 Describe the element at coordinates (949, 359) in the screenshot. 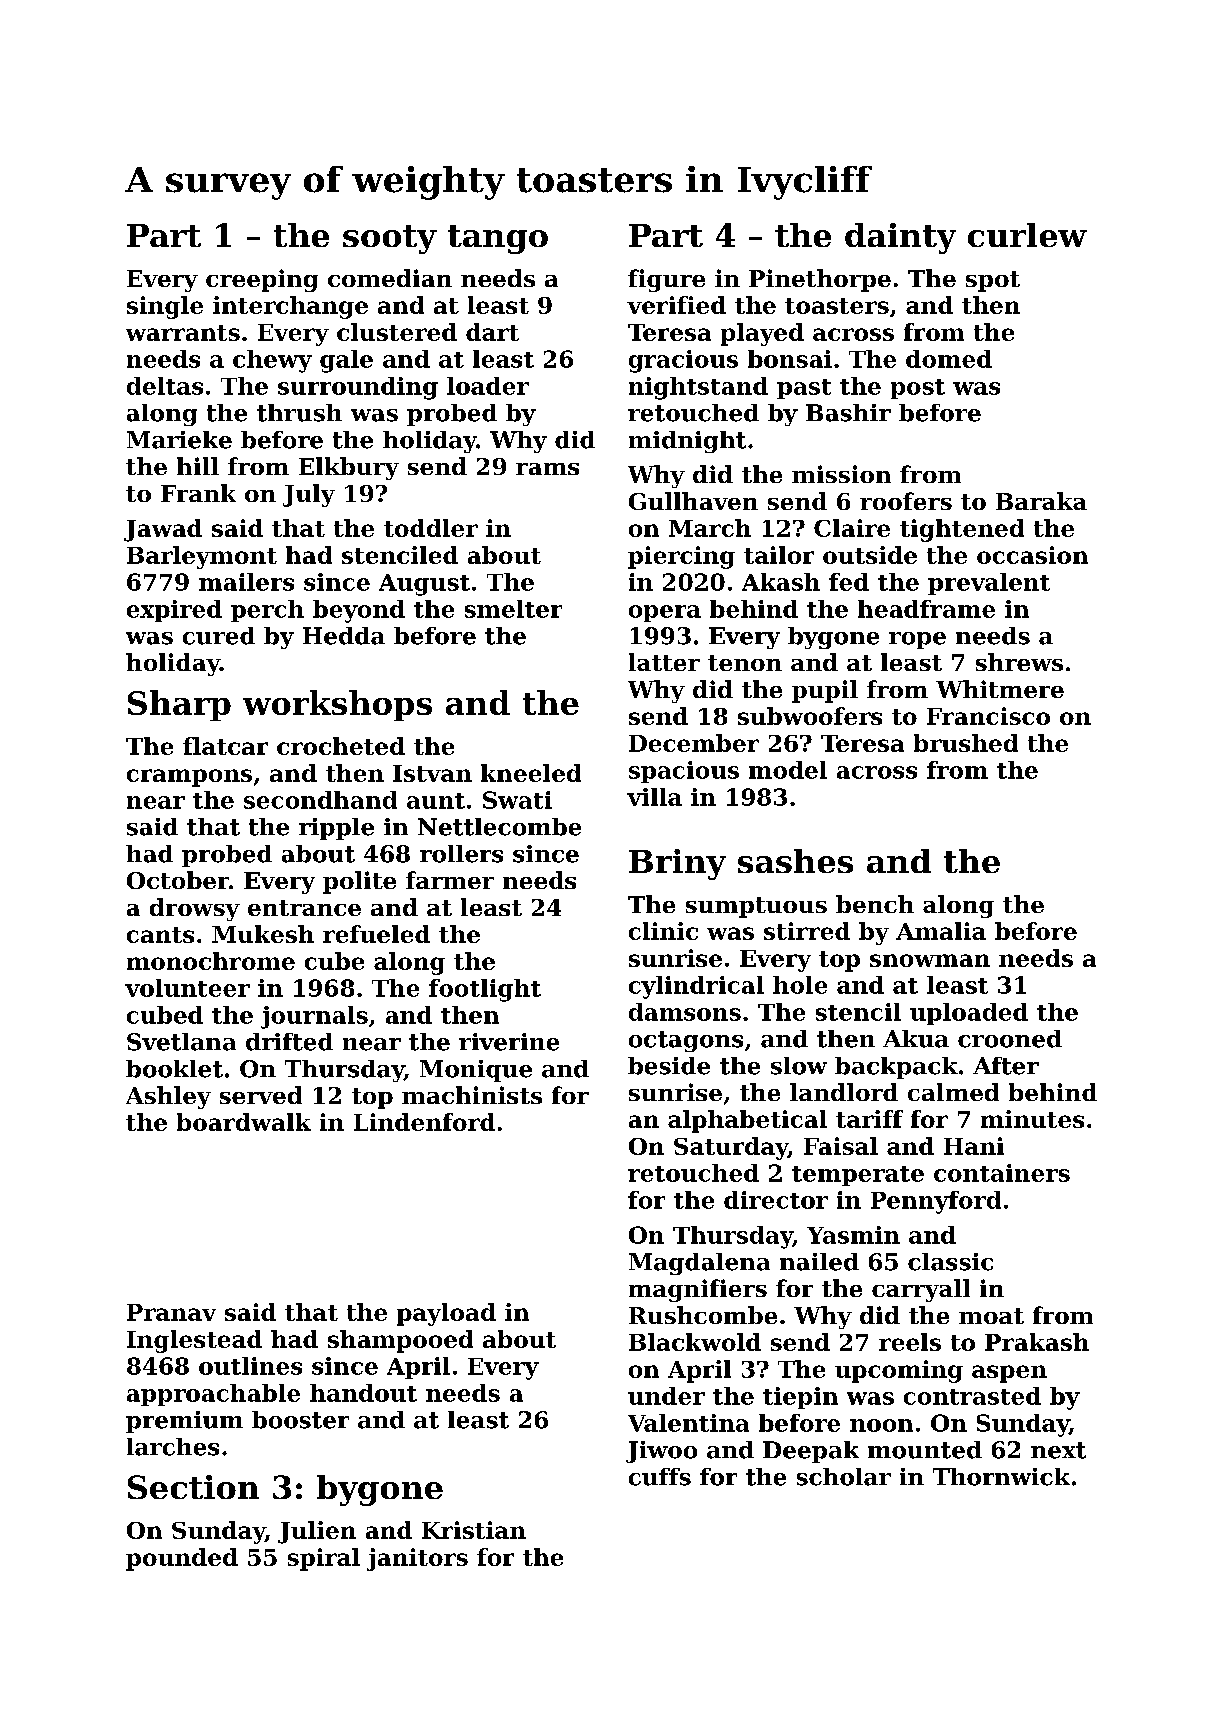

I see `domed` at that location.
